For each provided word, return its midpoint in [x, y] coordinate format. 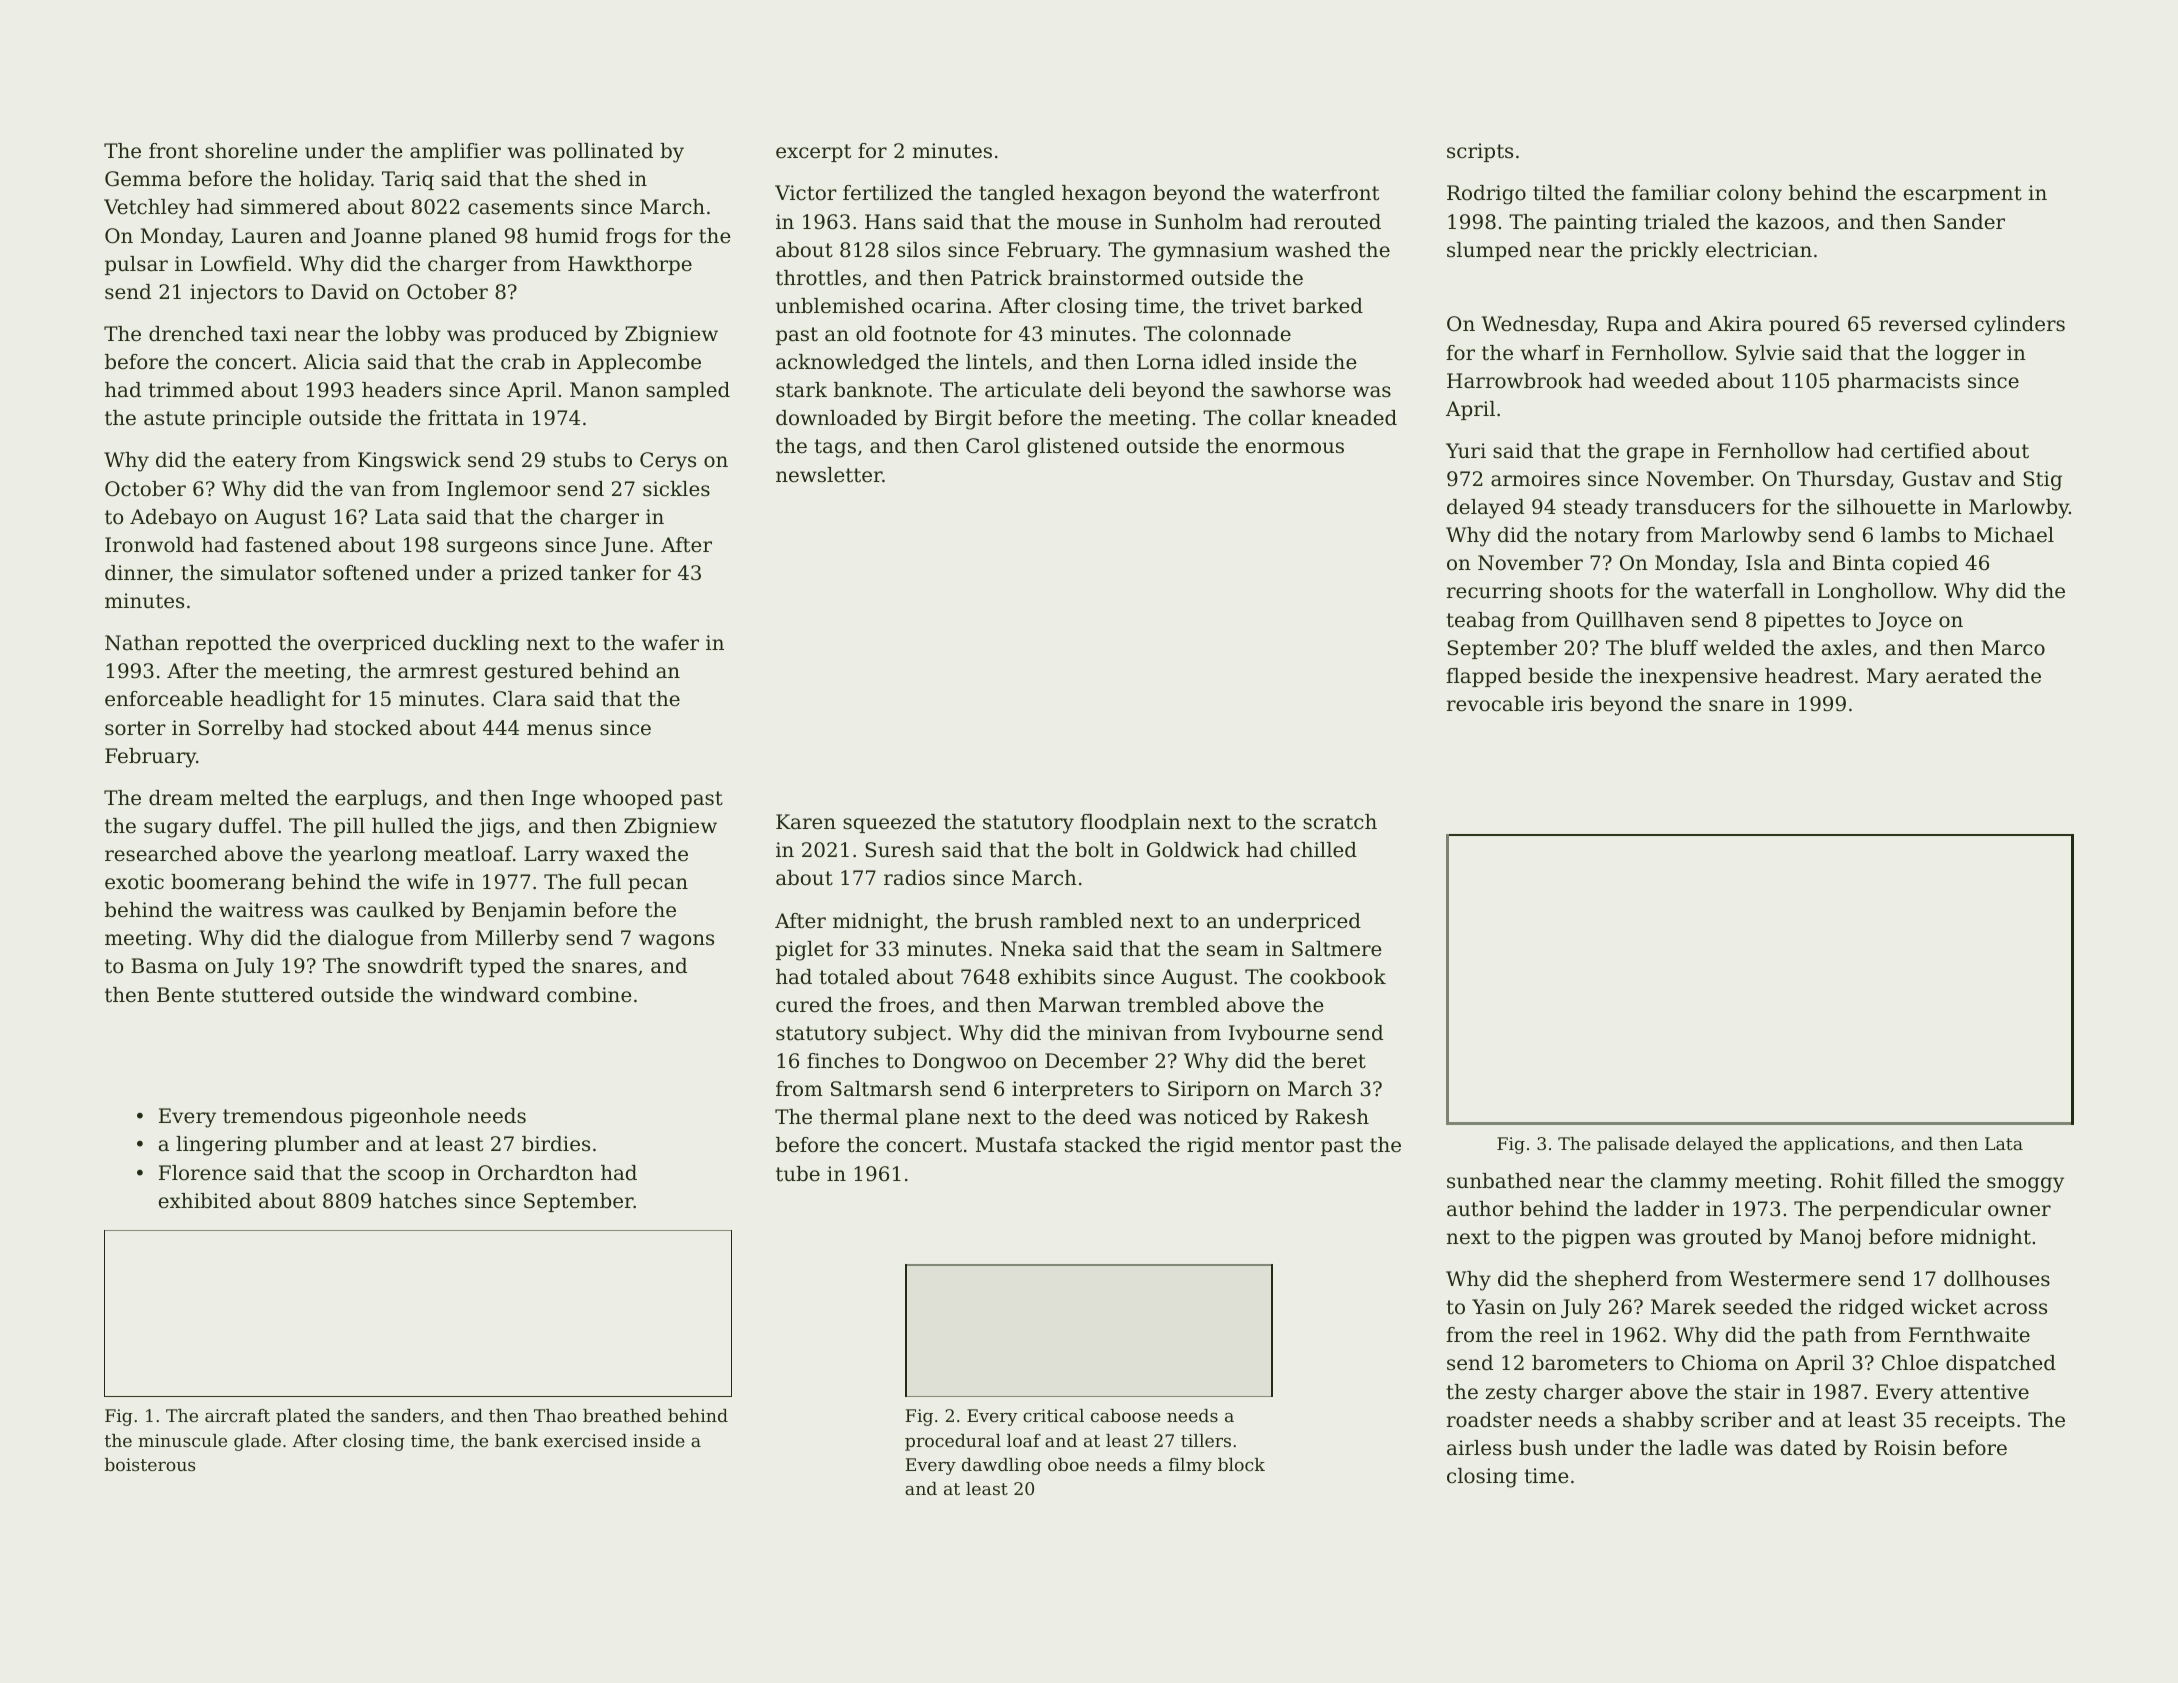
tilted [1559, 193]
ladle [1703, 1448]
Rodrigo [1486, 195]
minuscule [182, 1440]
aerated [1964, 676]
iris [1567, 703]
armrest [437, 671]
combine [589, 995]
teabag [1480, 622]
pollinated [603, 152]
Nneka [1033, 948]
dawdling [1002, 1466]
